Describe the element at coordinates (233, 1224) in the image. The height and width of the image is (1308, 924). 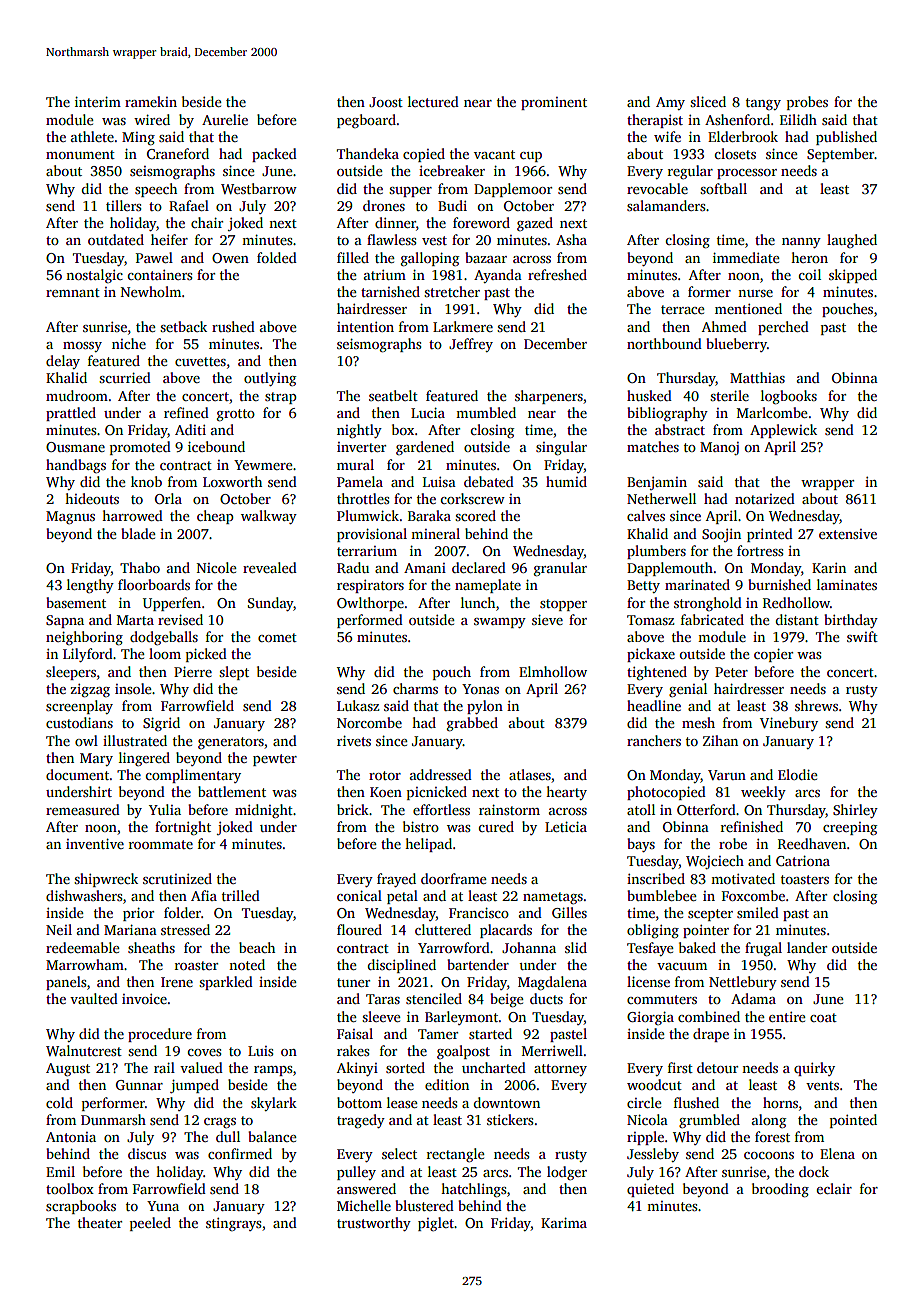
I see `stingrays` at that location.
